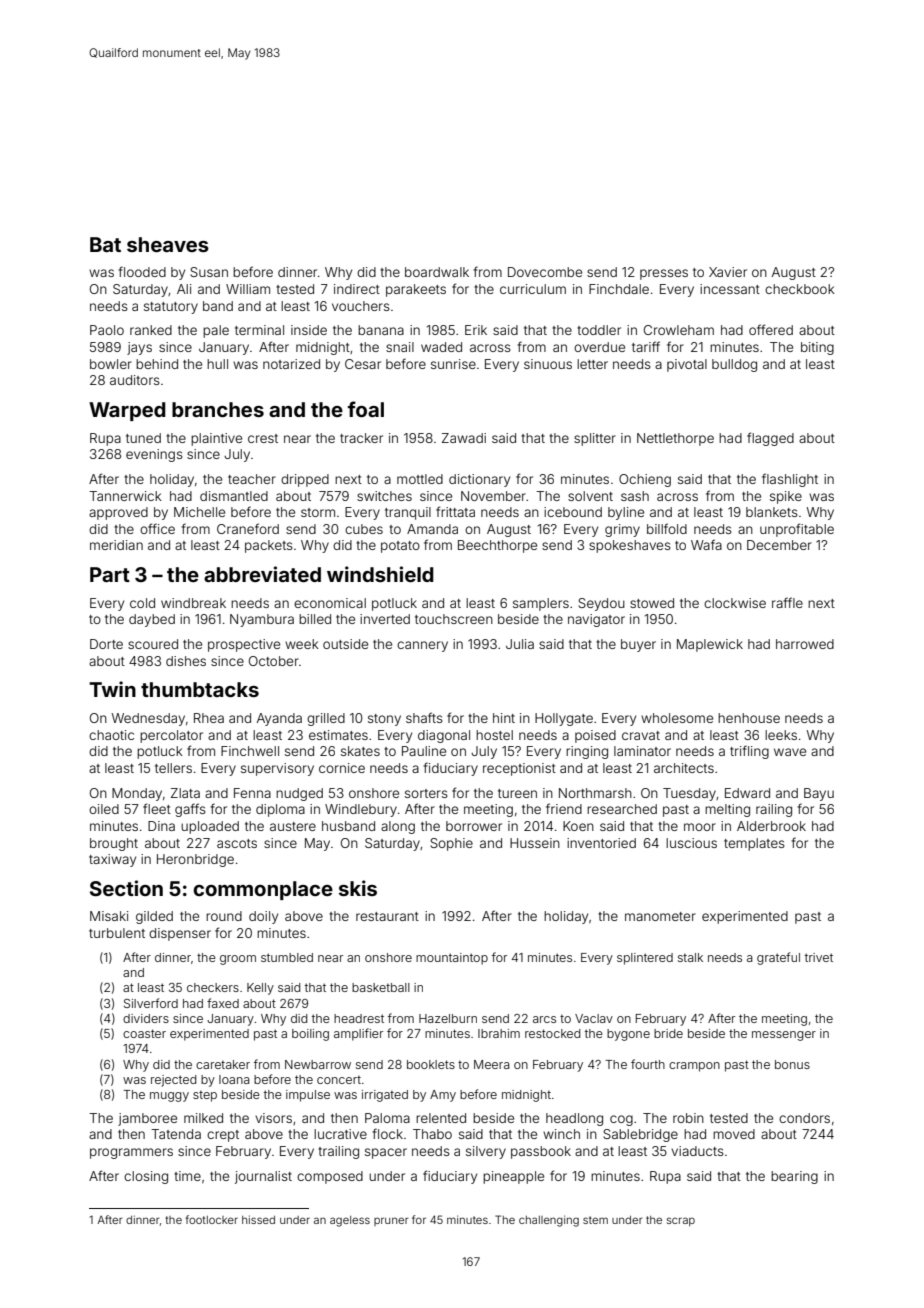 This screenshot has height=1308, width=924. What do you see at coordinates (361, 810) in the screenshot?
I see `Windlebury` at bounding box center [361, 810].
